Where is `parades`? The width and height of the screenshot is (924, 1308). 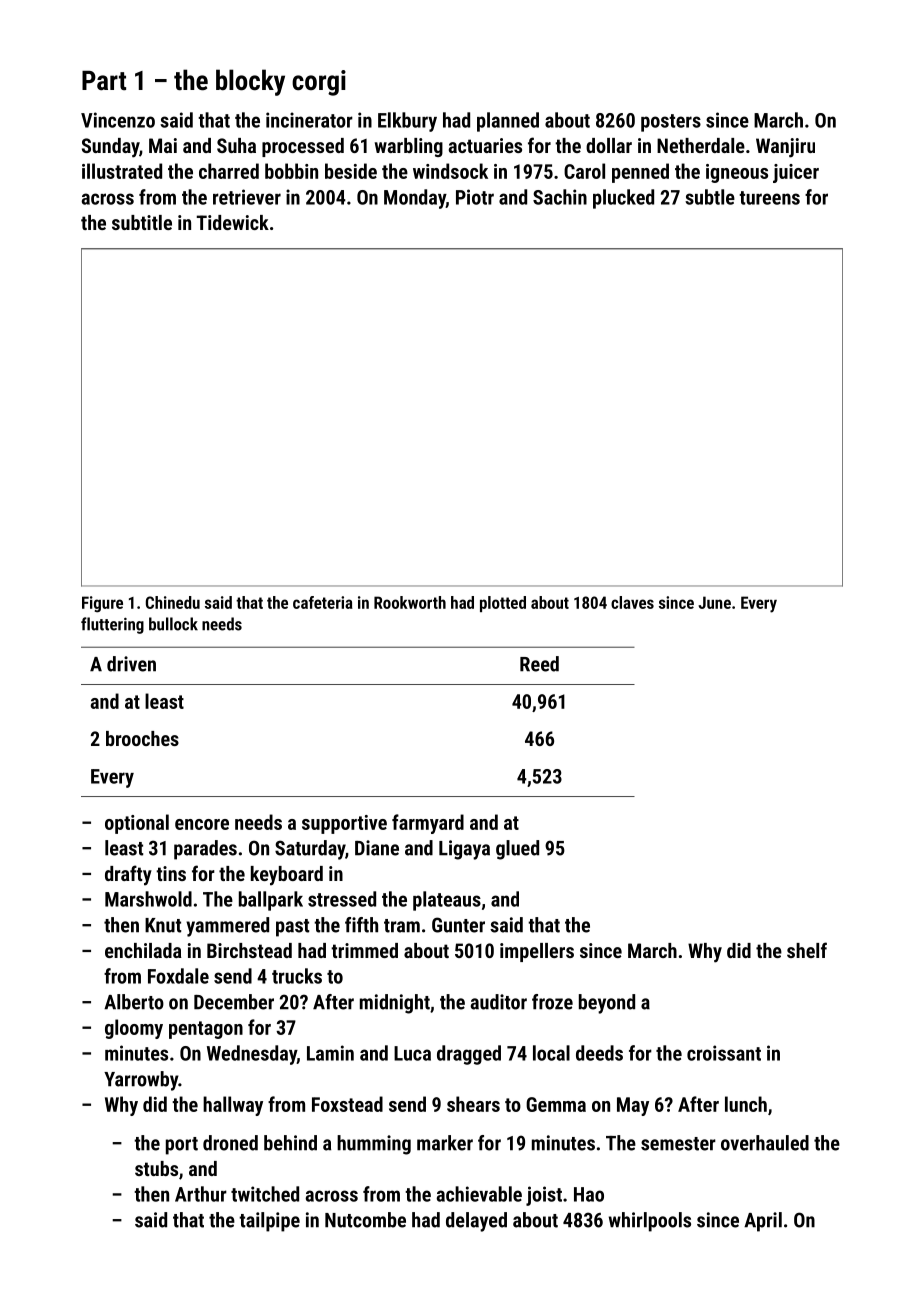
parades is located at coordinates (205, 850).
